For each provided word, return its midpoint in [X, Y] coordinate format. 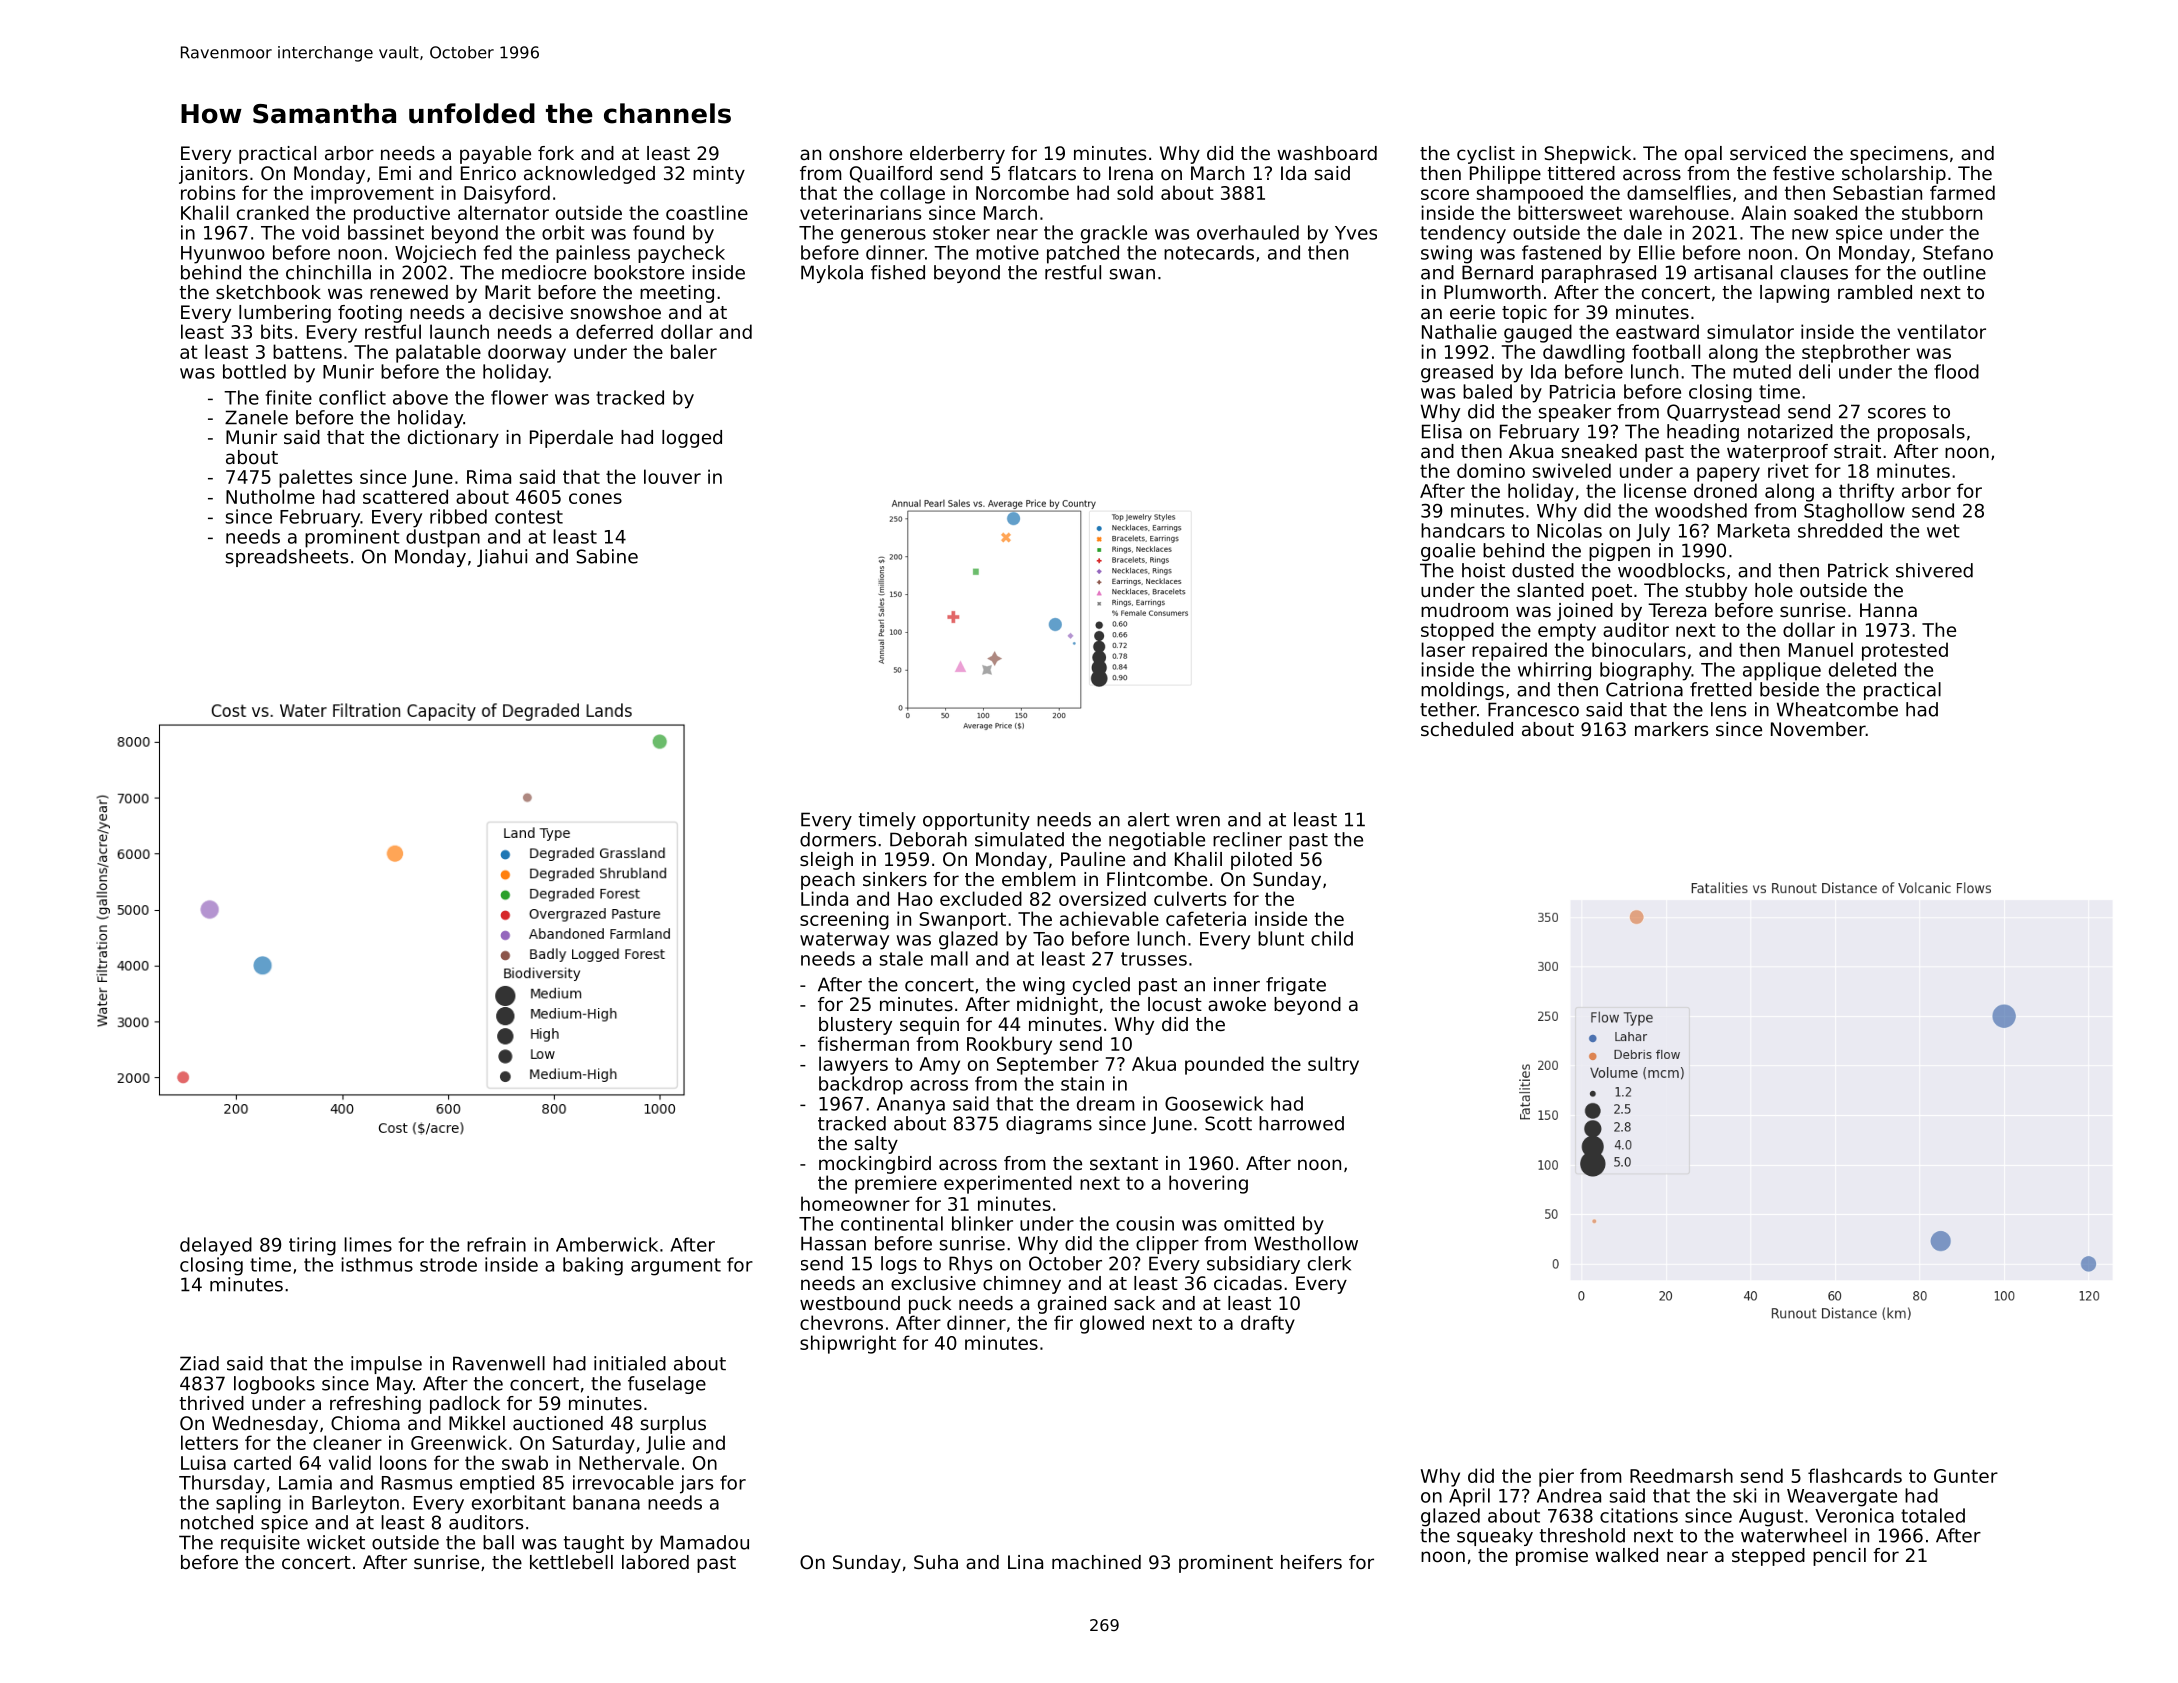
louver [672, 476]
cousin [1145, 1223]
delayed [216, 1246]
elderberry [957, 155]
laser [1443, 649]
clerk [1329, 1263]
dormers [838, 839]
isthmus [377, 1264]
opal [1703, 155]
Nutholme [270, 496]
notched [217, 1522]
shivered [1934, 570]
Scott [1228, 1123]
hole [1774, 590]
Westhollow [1306, 1243]
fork [556, 153]
